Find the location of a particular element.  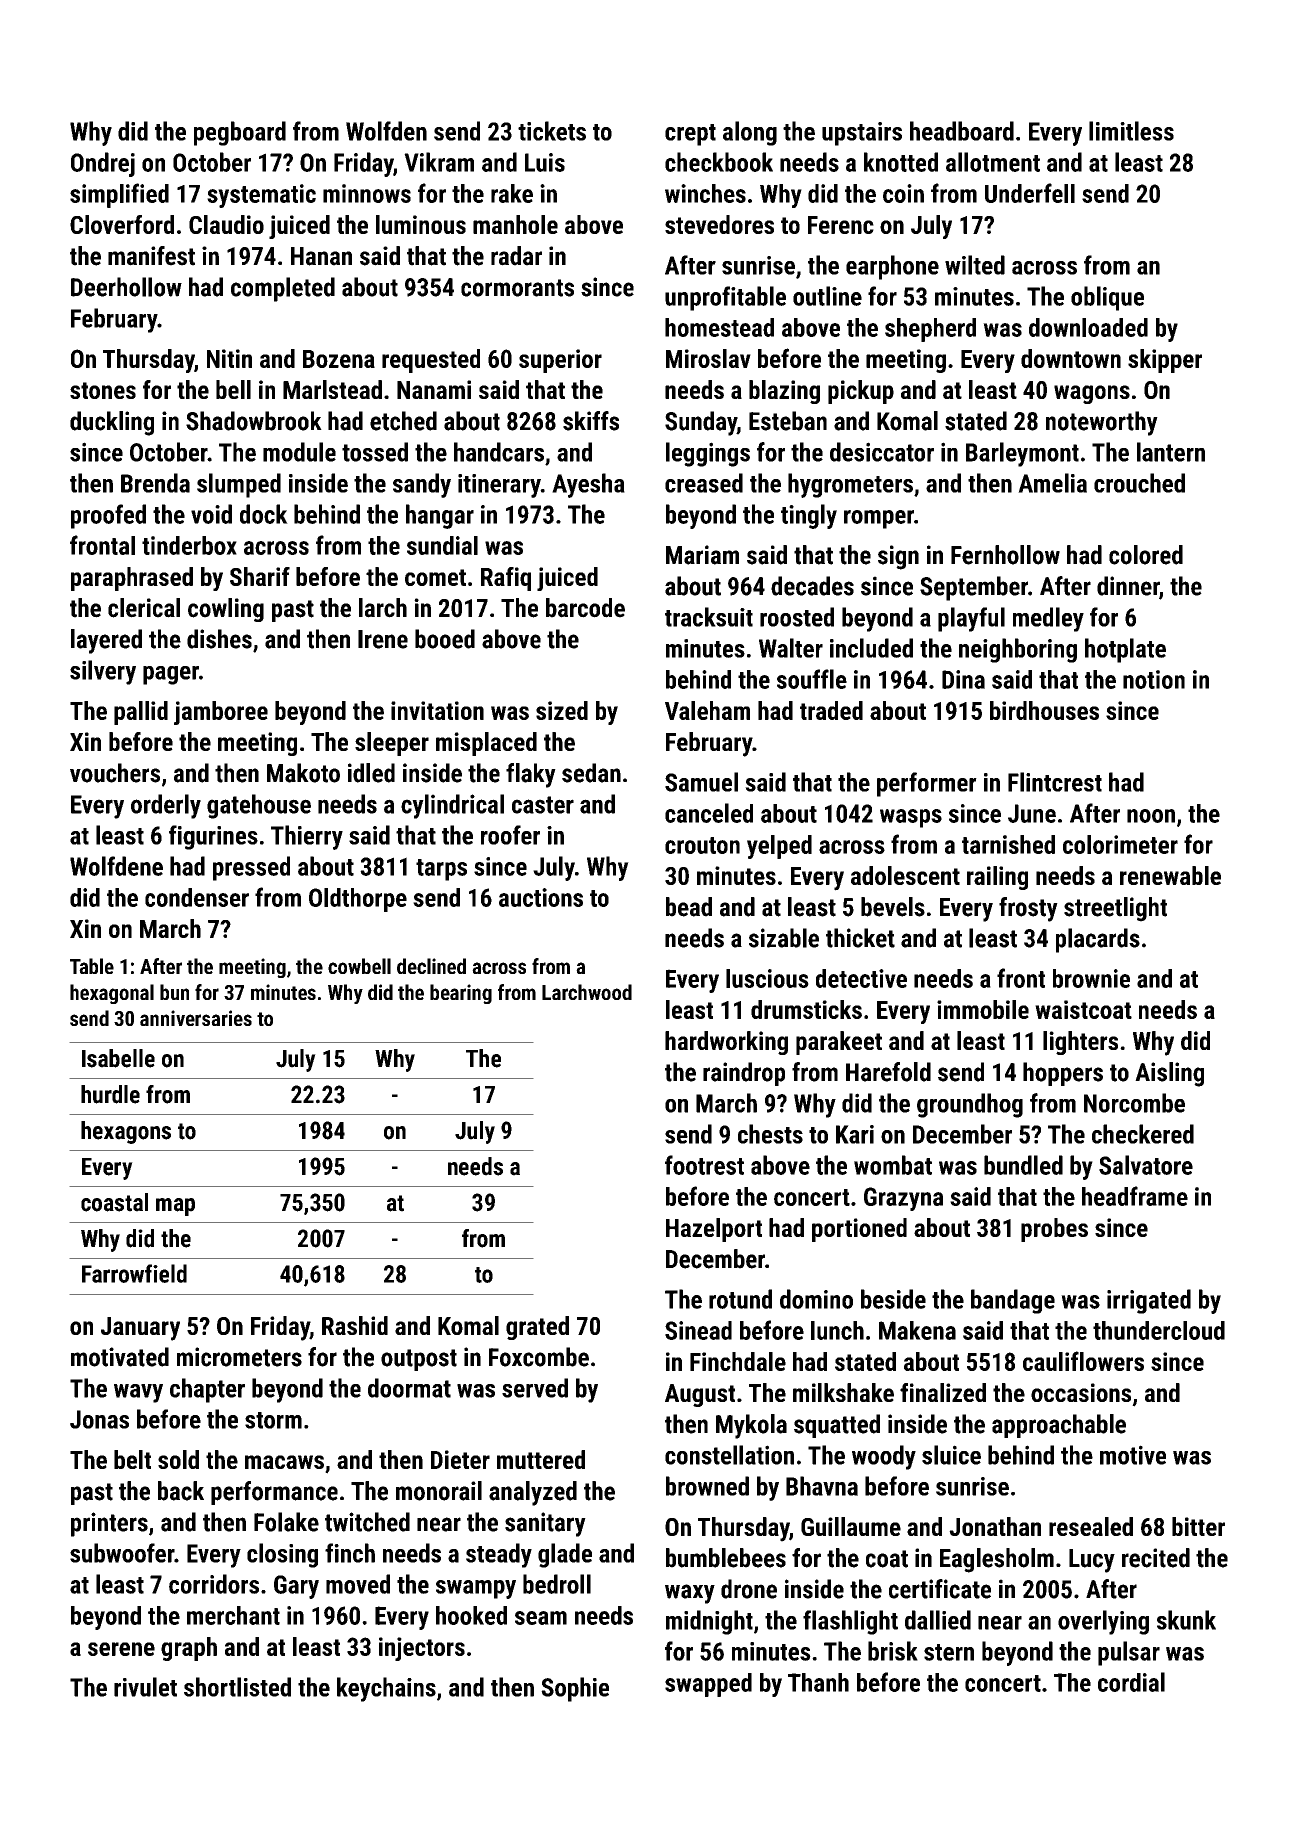

Thierry is located at coordinates (307, 837).
